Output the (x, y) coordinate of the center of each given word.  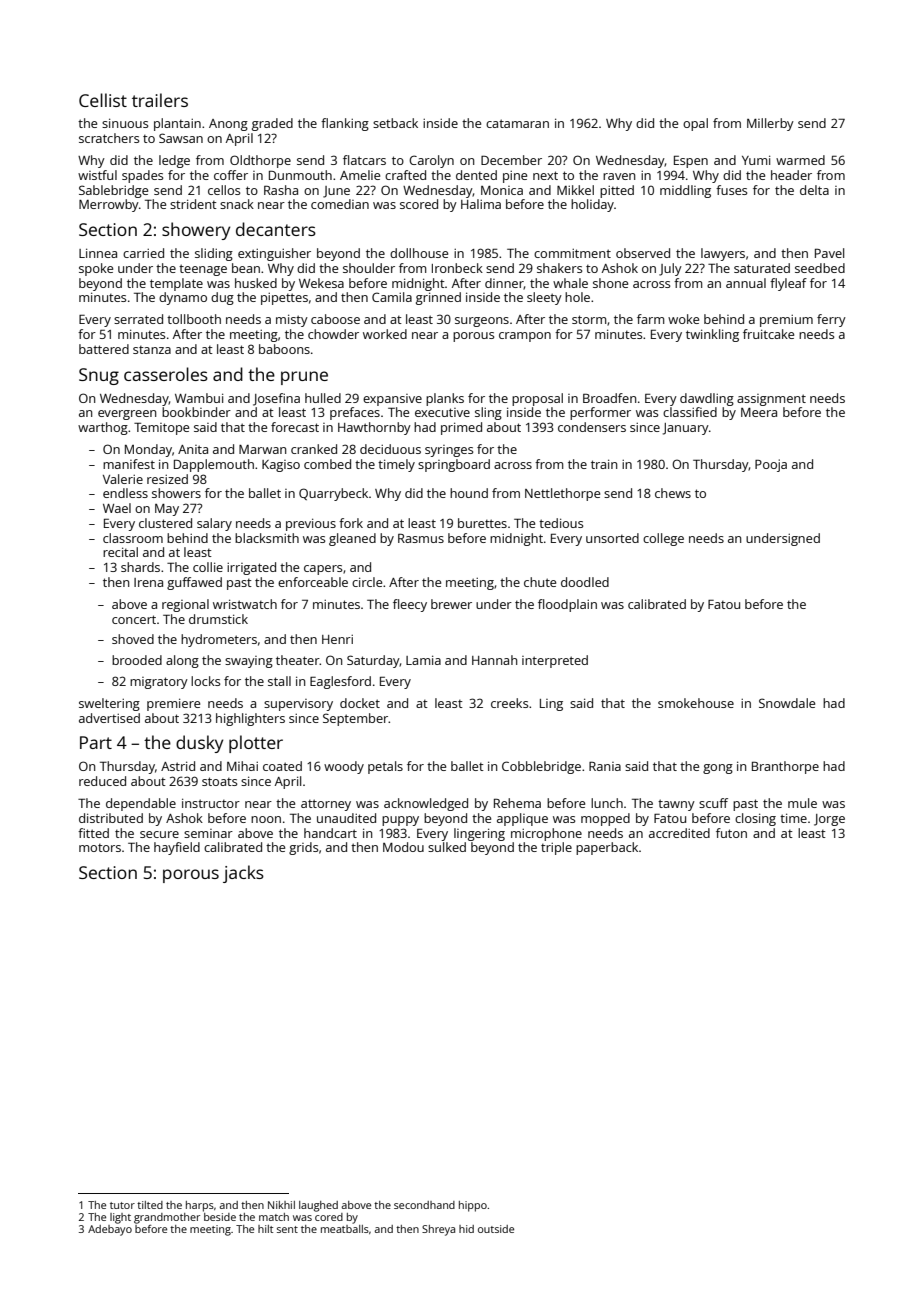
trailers (160, 100)
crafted (405, 175)
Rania (605, 766)
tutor (122, 1205)
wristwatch (245, 604)
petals (385, 767)
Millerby (770, 124)
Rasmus (421, 538)
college (663, 539)
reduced (102, 781)
